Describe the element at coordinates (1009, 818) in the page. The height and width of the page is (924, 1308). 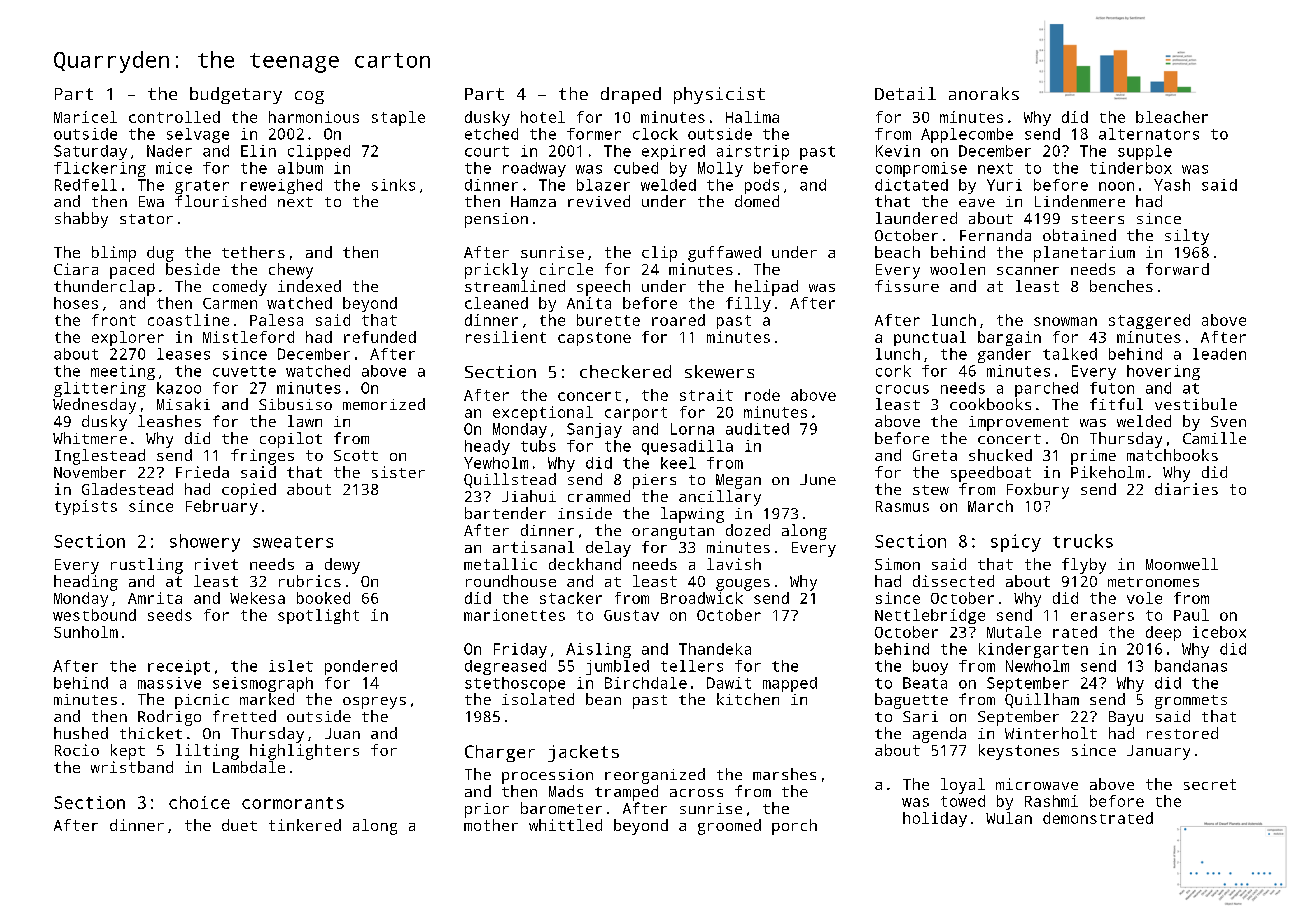
I see `Wulan` at that location.
